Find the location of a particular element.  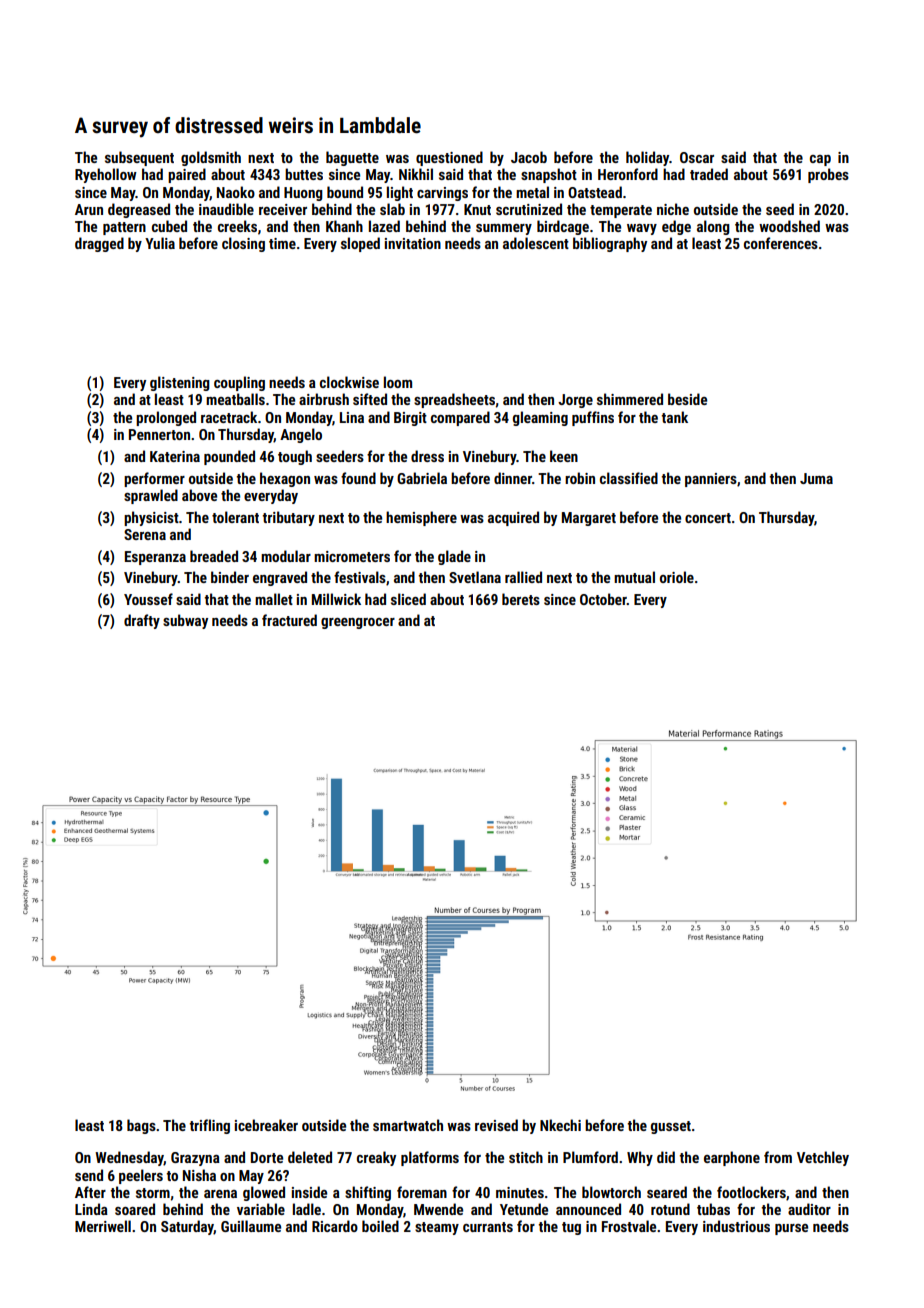

goldsmith is located at coordinates (211, 158).
